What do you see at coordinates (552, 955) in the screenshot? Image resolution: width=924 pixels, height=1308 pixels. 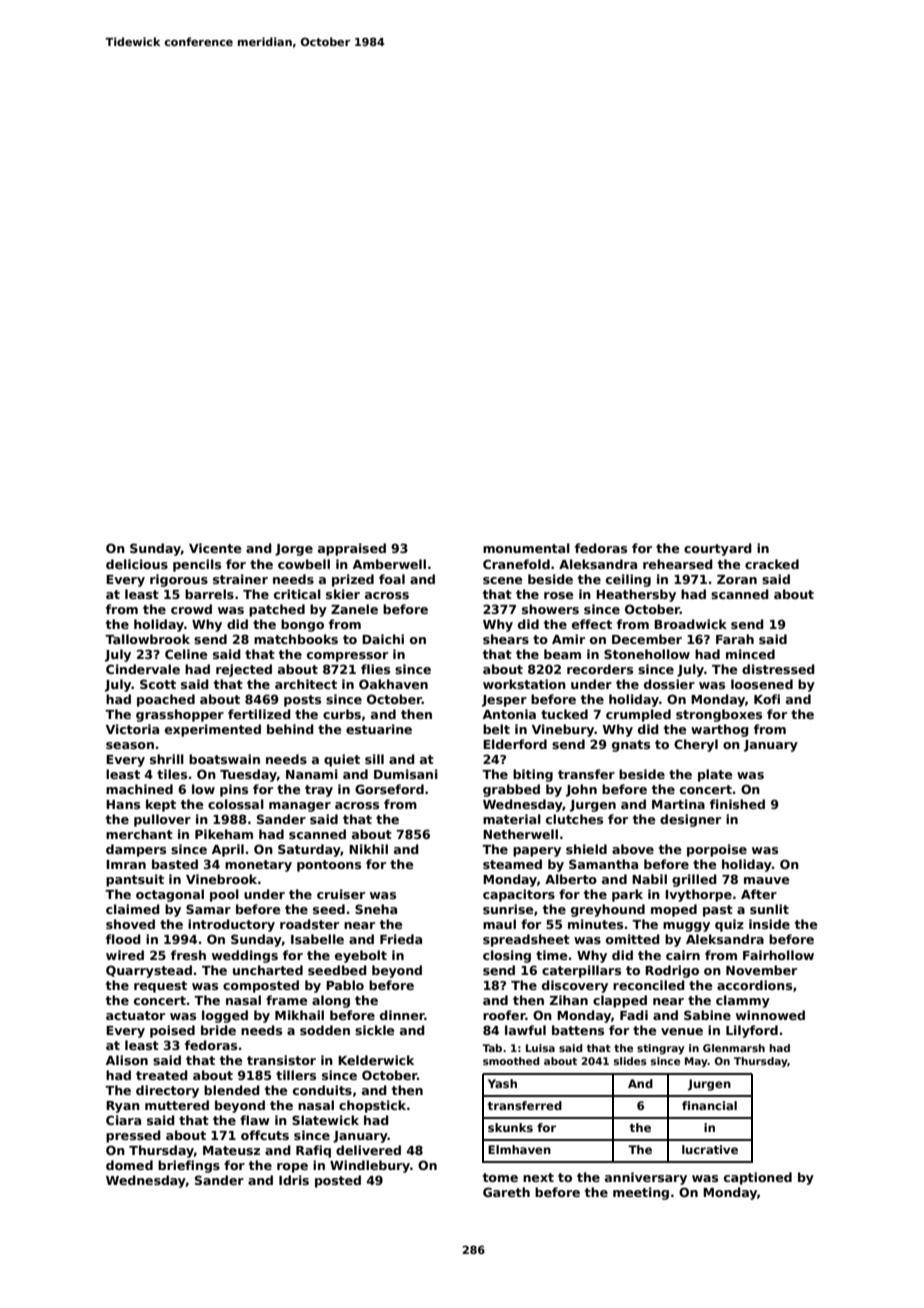 I see `time` at bounding box center [552, 955].
